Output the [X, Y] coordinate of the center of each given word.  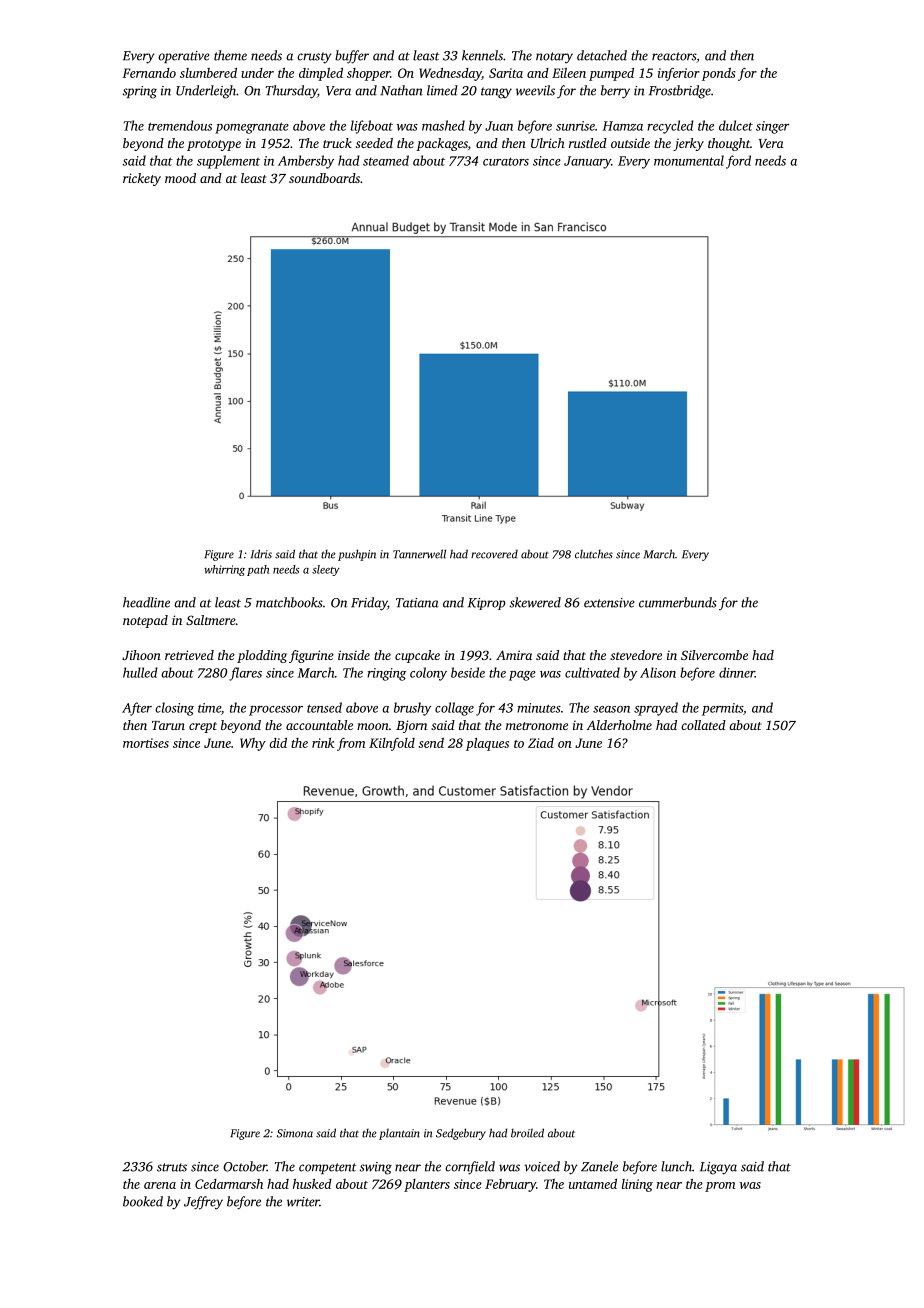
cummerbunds [678, 602]
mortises [146, 743]
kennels [482, 55]
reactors [674, 56]
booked [143, 1201]
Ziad [541, 743]
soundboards [324, 178]
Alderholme [619, 725]
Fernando [149, 73]
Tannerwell [419, 554]
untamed [593, 1184]
